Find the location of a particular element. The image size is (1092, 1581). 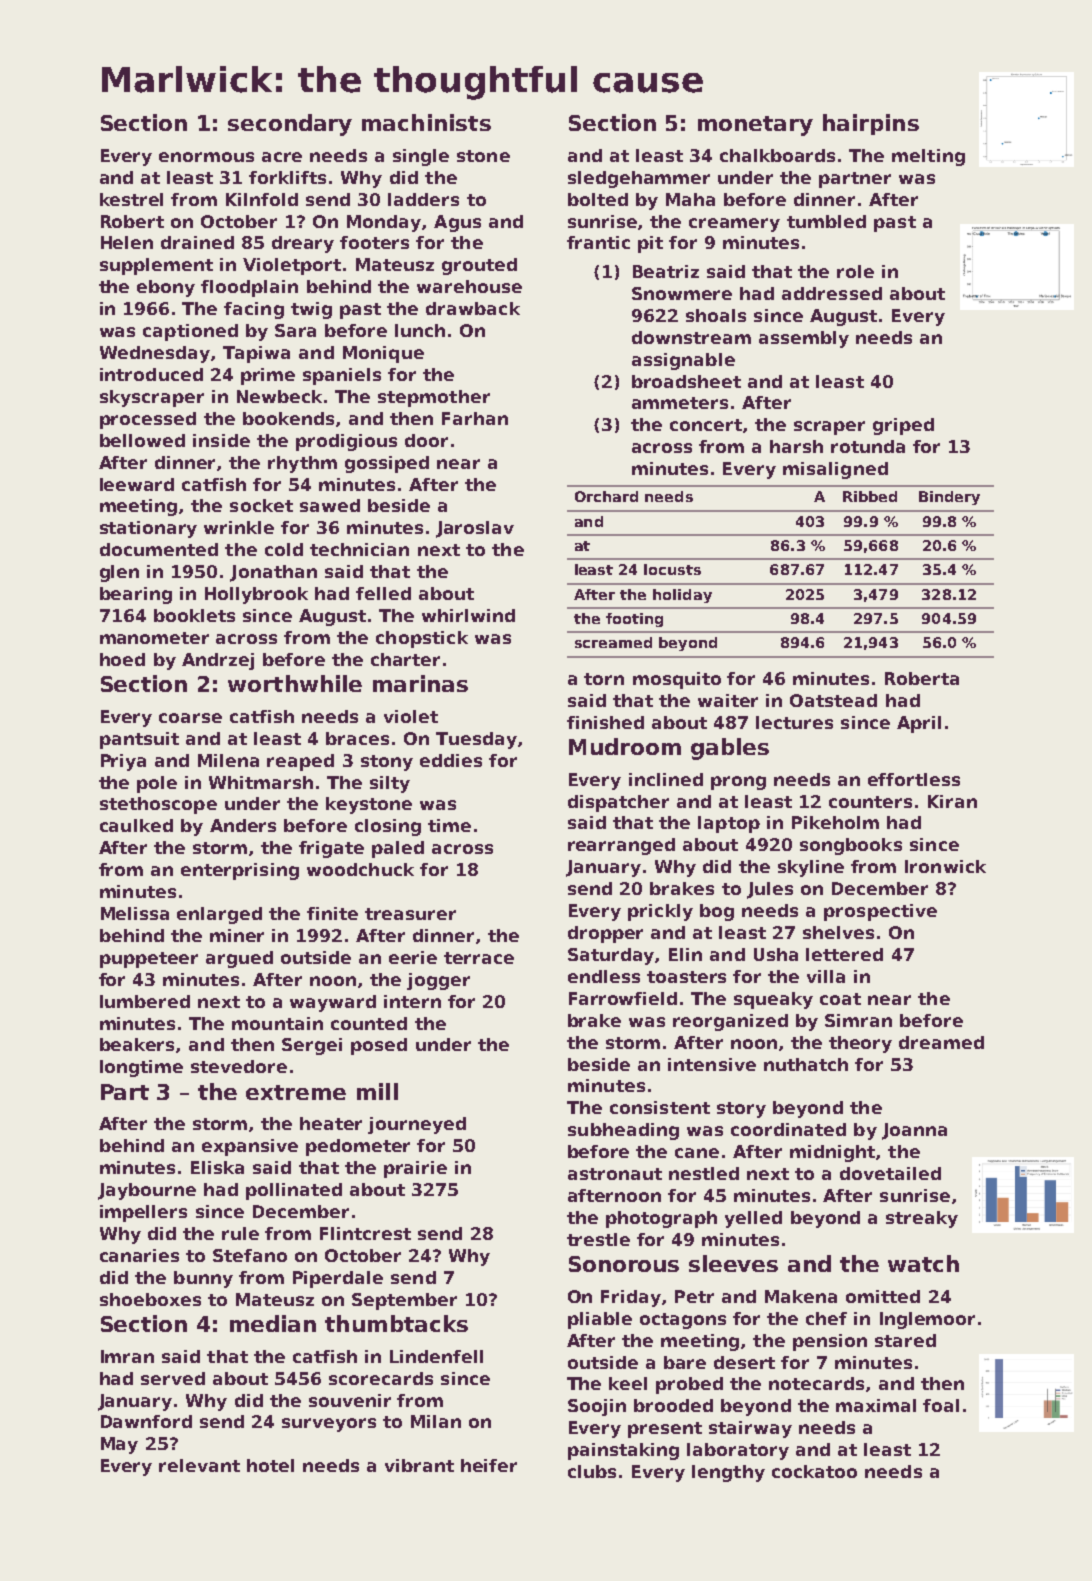

rule is located at coordinates (240, 1233).
